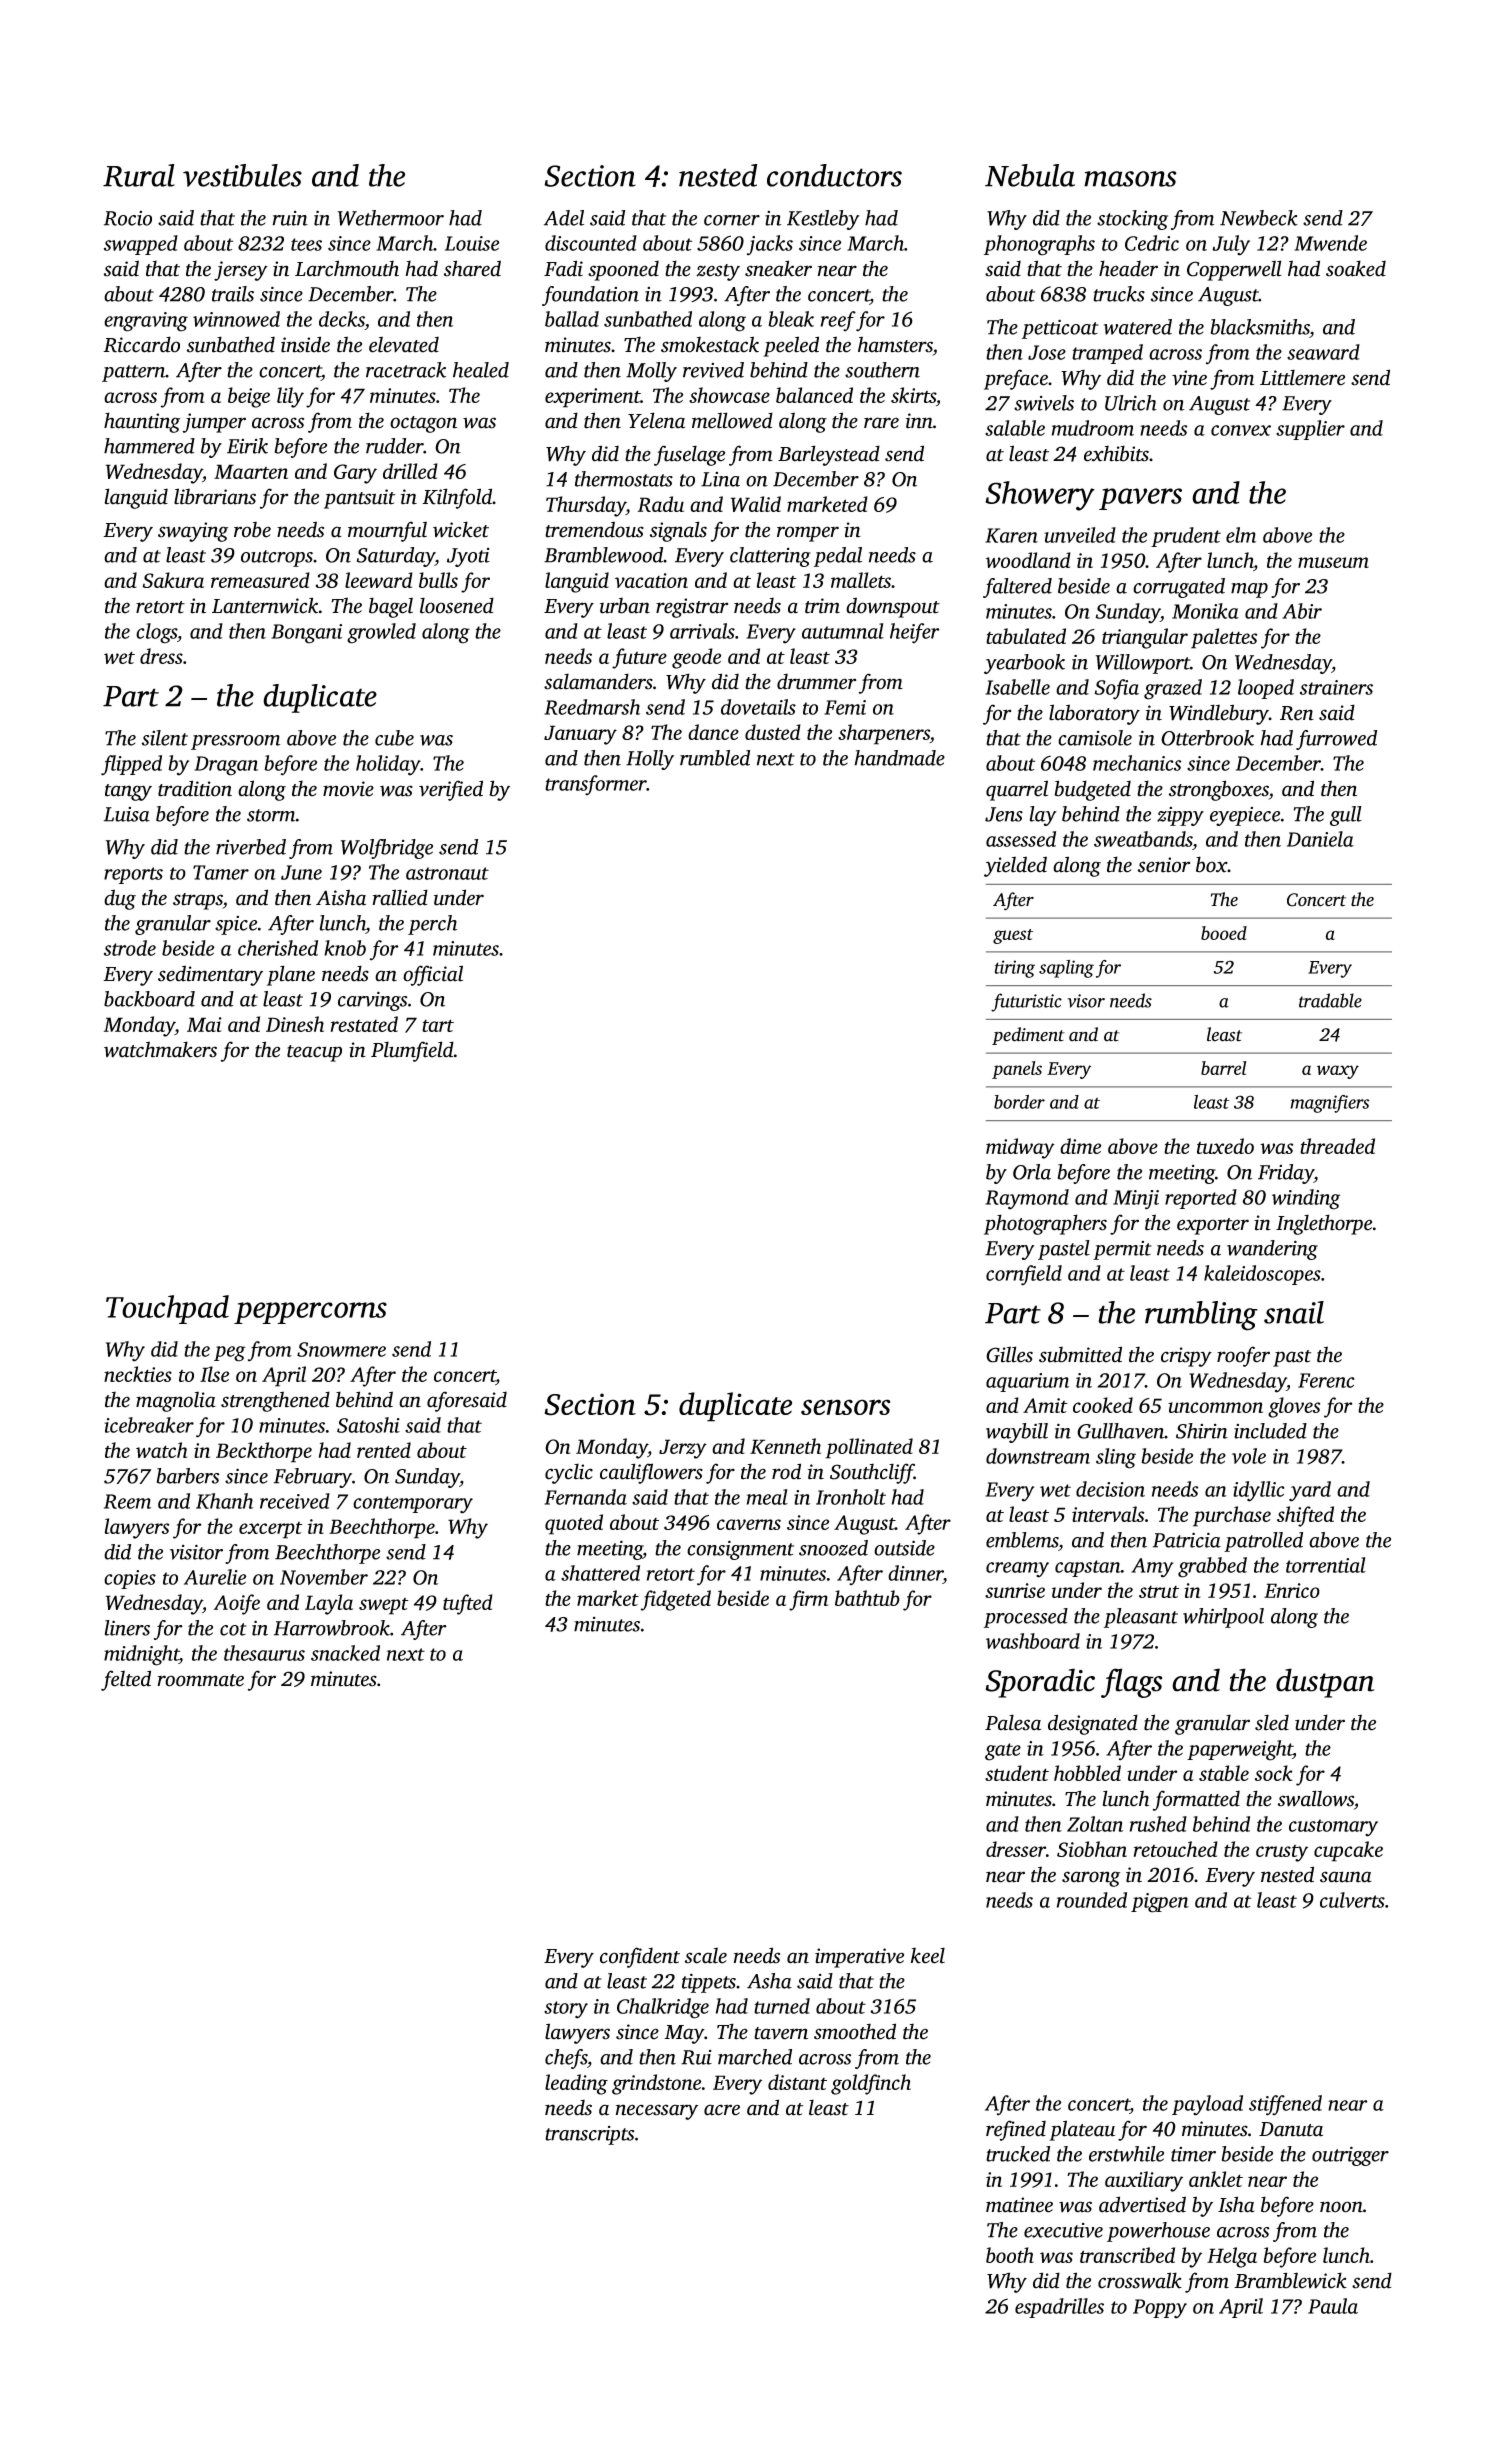 The width and height of the page is (1496, 2464). Describe the element at coordinates (871, 2084) in the page. I see `goldfinch` at that location.
